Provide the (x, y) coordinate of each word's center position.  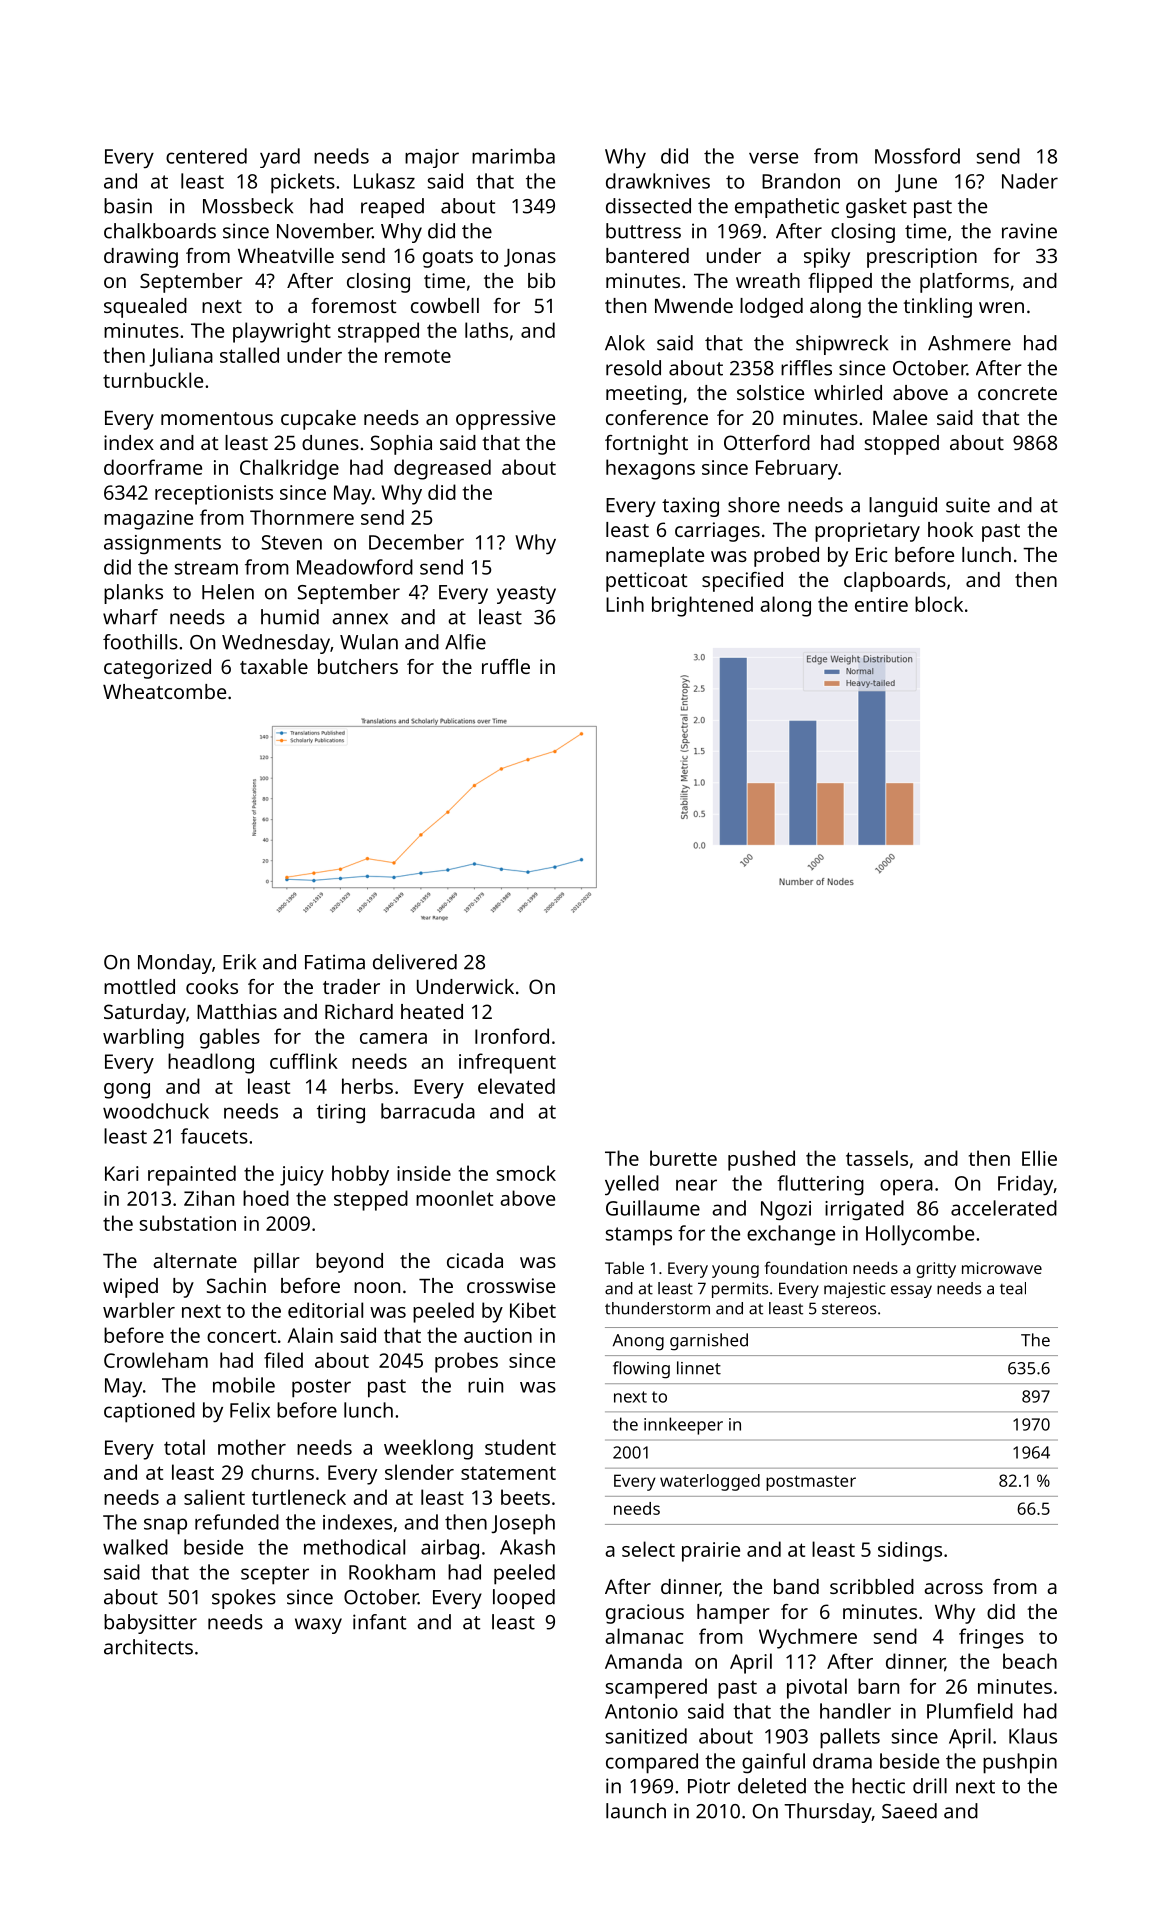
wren (1001, 307)
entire (881, 604)
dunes (330, 442)
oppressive (505, 420)
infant (380, 1622)
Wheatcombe (164, 691)
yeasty (526, 595)
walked (135, 1547)
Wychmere (808, 1638)
